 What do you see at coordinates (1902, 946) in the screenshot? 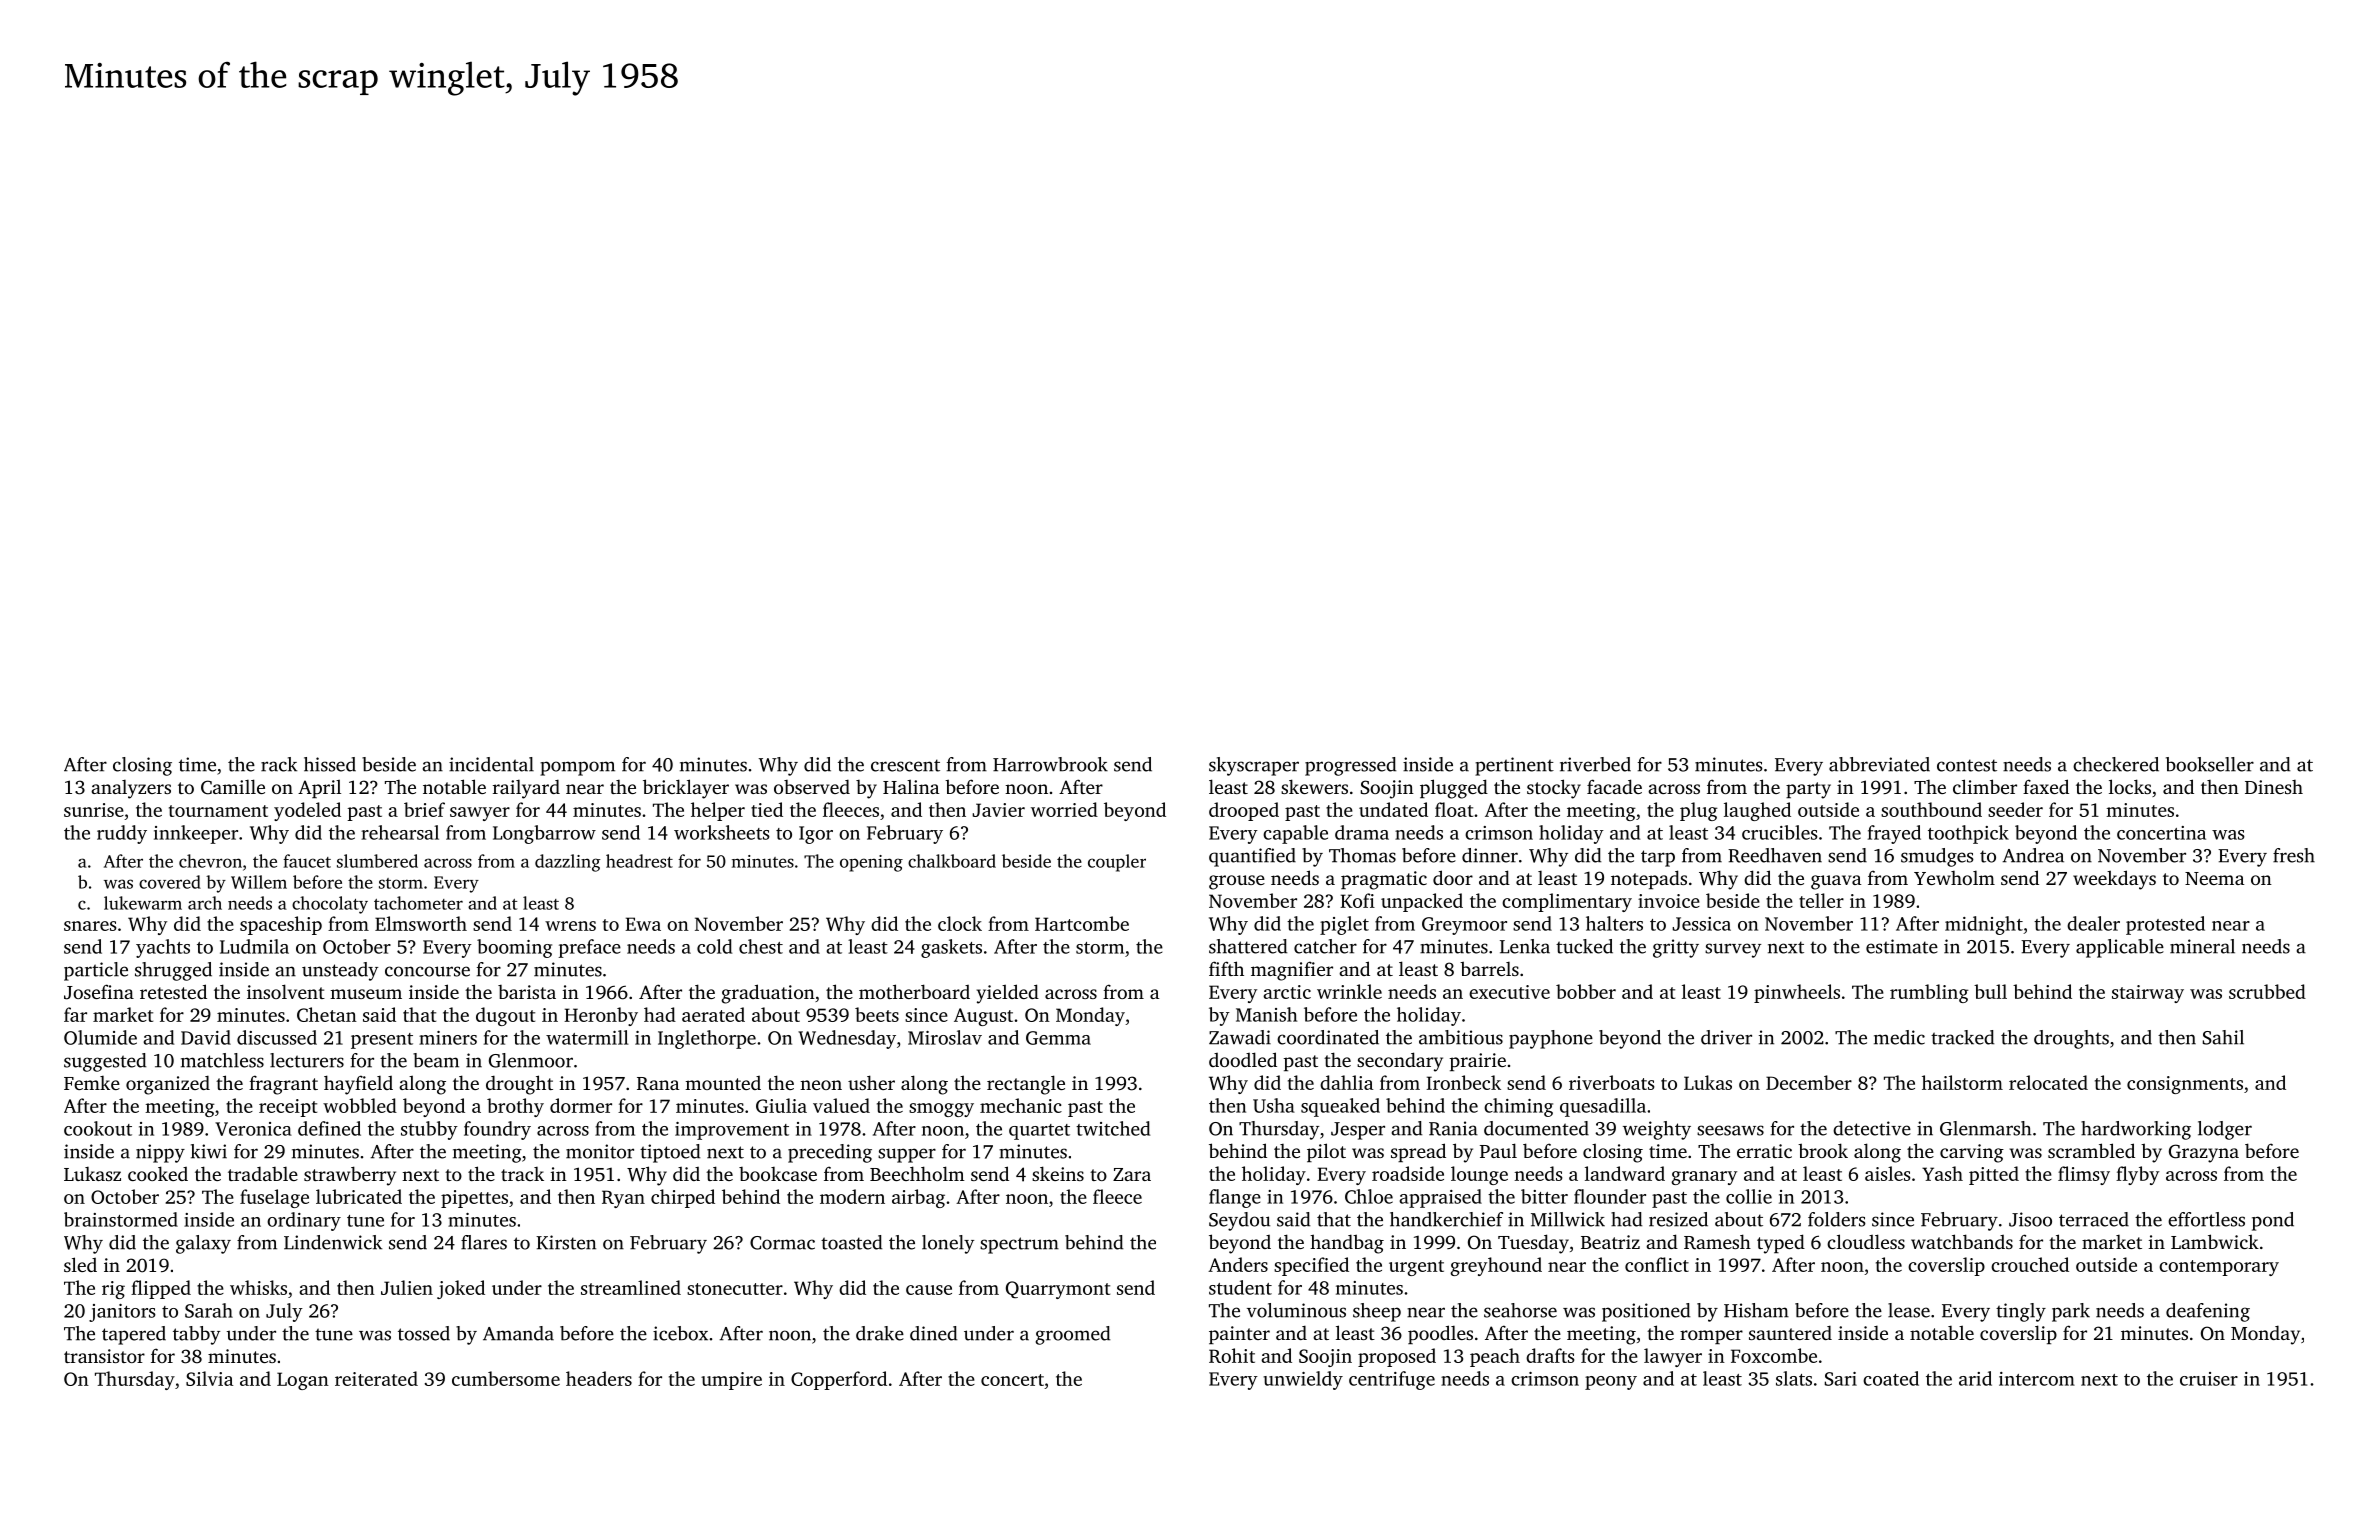
I see `estimate` at bounding box center [1902, 946].
